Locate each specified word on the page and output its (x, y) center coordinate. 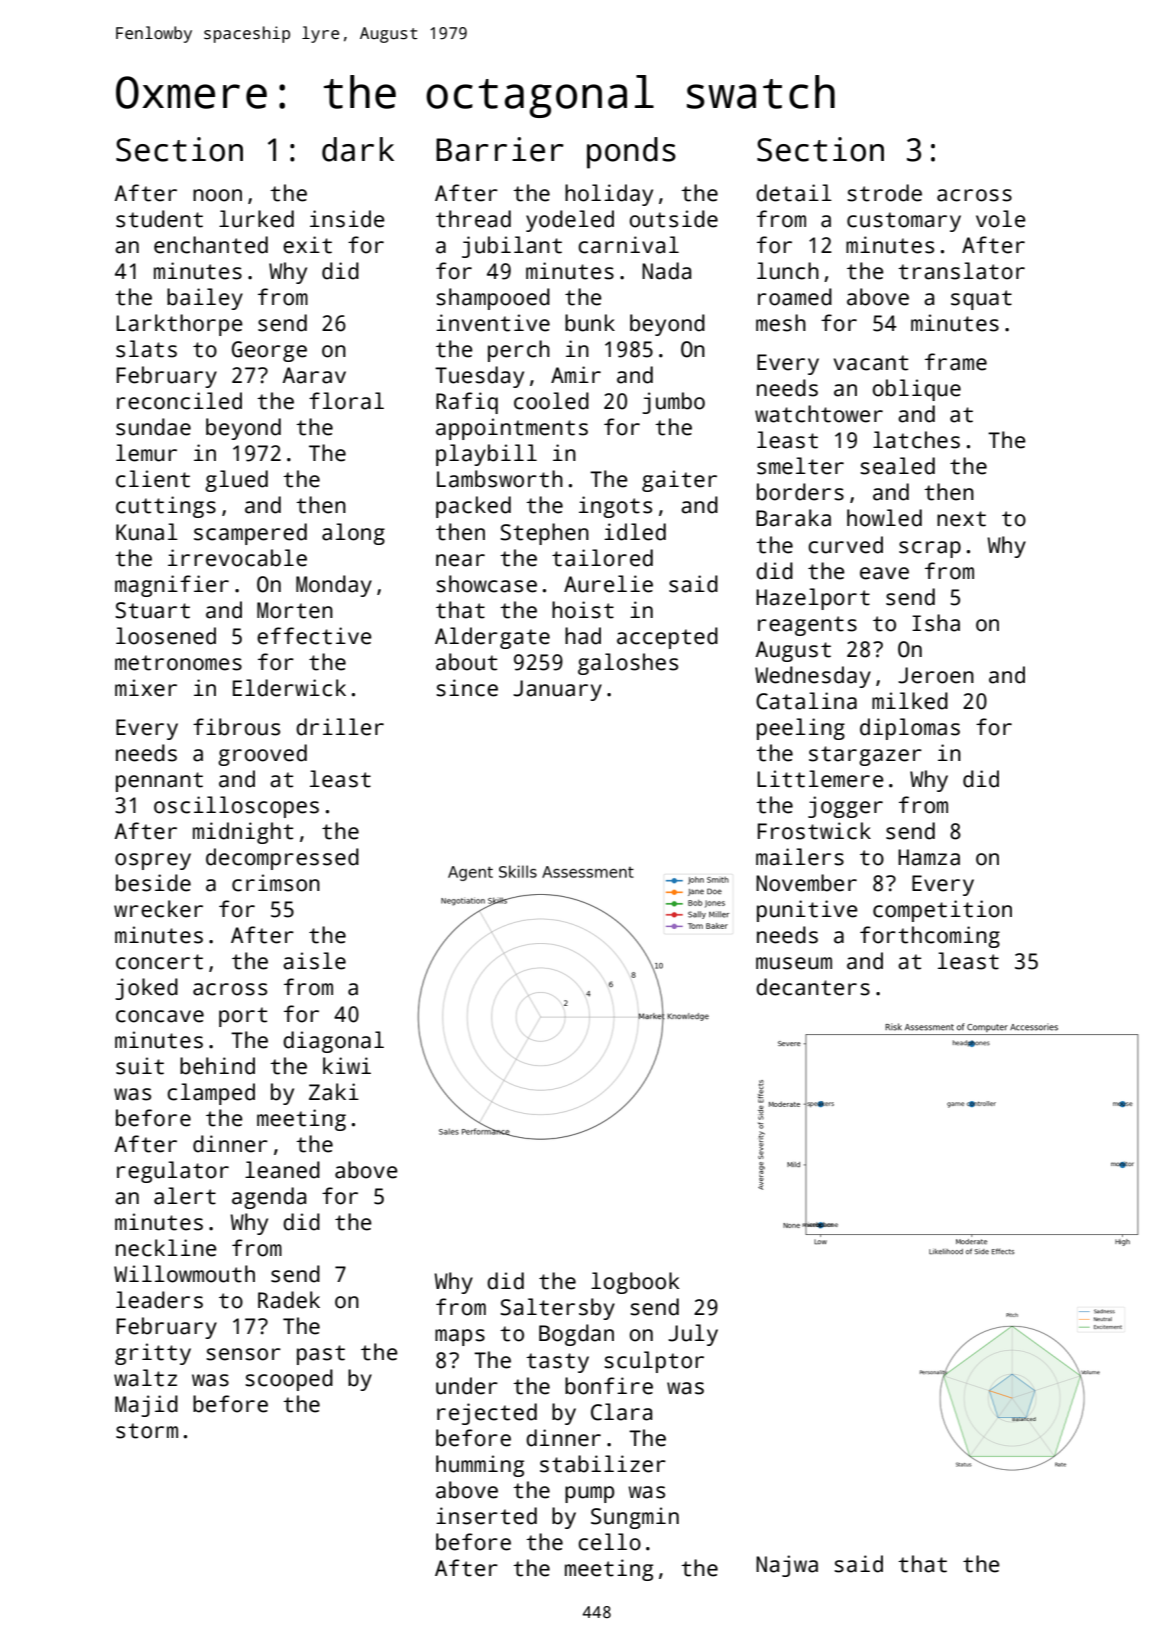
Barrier (500, 149)
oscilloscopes (236, 807)
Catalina (806, 701)
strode (884, 193)
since (467, 688)
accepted (667, 638)
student (159, 219)
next (961, 519)
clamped (211, 1094)
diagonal (333, 1042)
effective (314, 636)
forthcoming (930, 937)
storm (147, 1431)
